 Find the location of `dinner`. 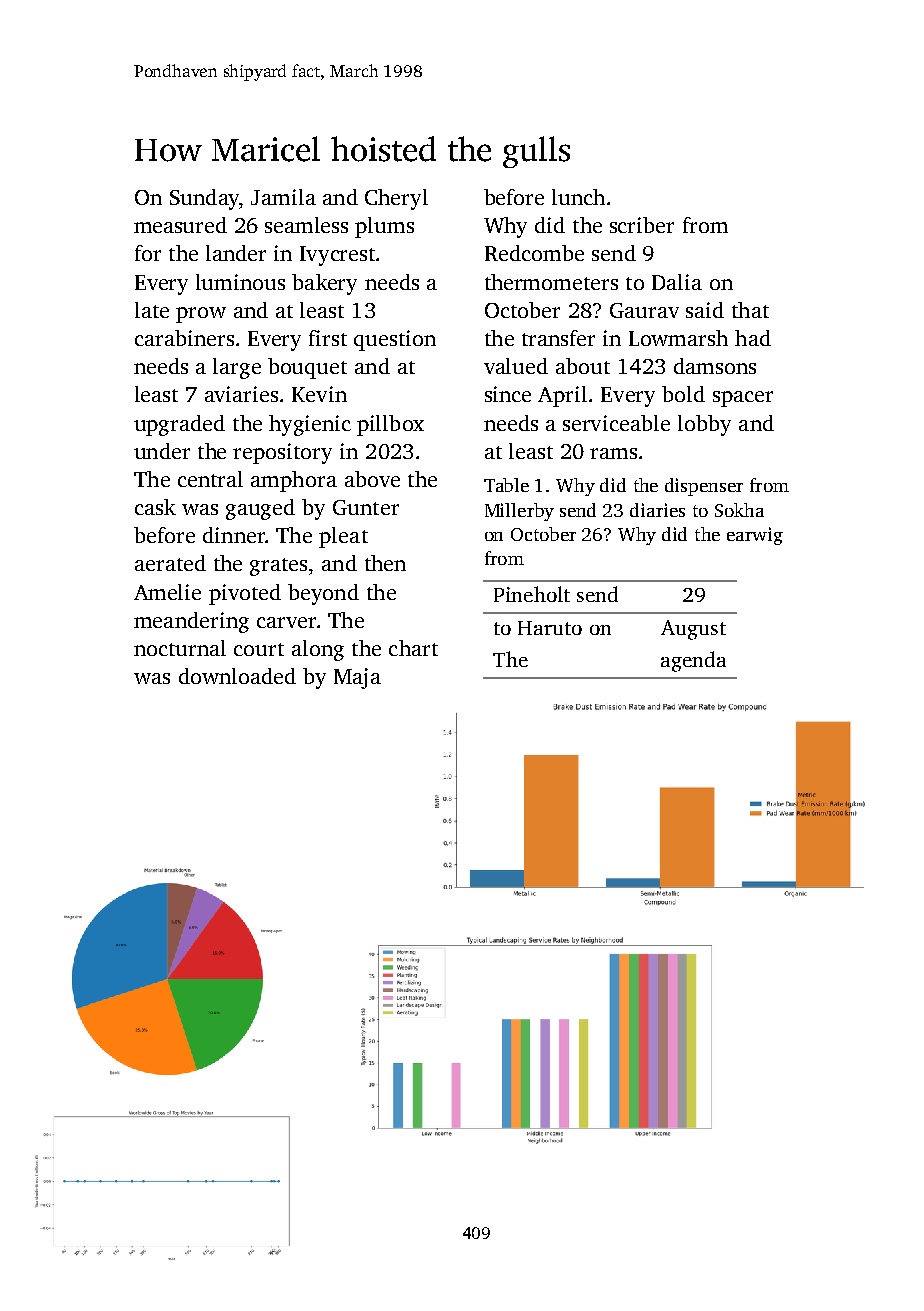

dinner is located at coordinates (234, 535).
